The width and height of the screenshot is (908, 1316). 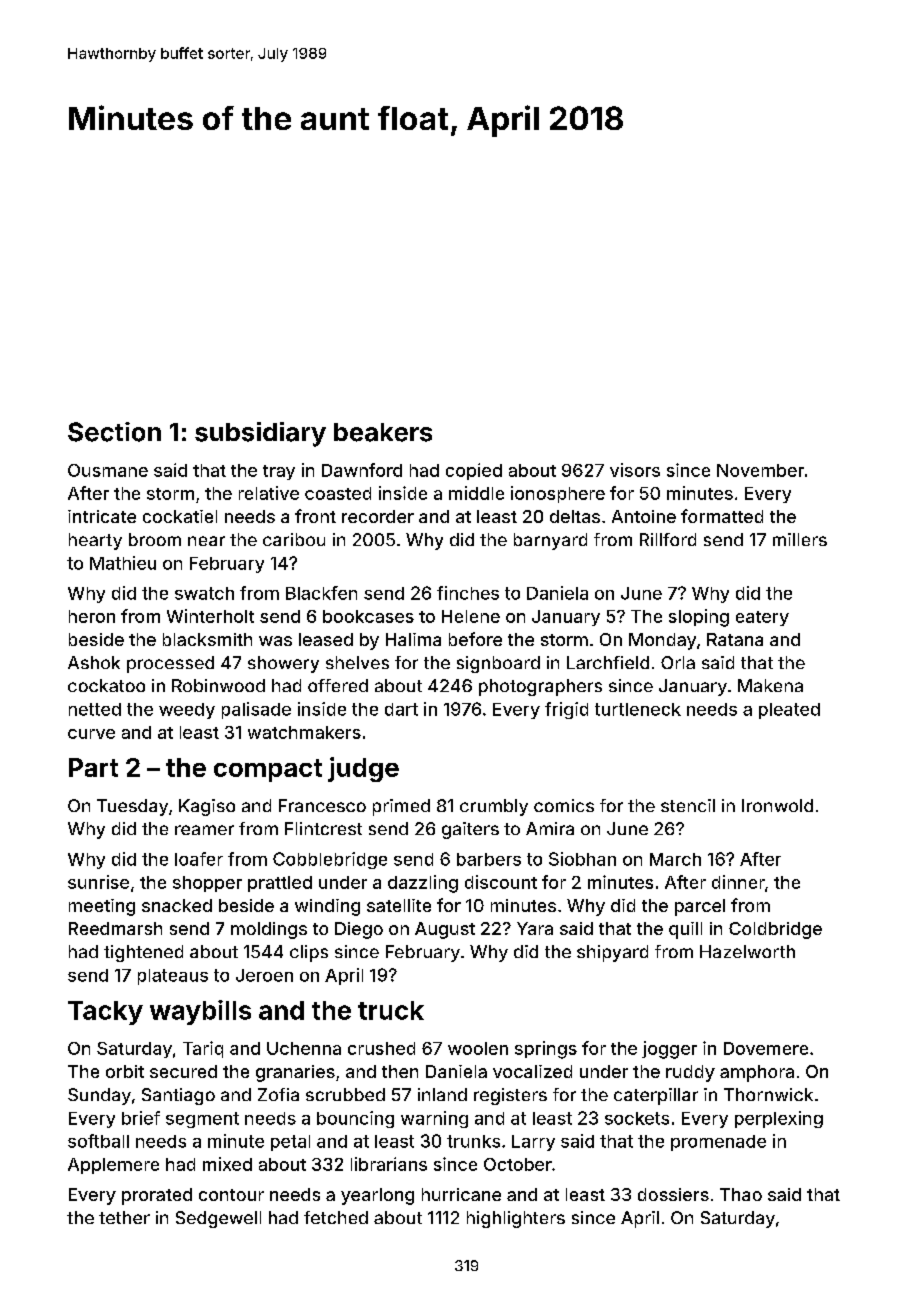 I want to click on Ousmane, so click(x=108, y=470).
